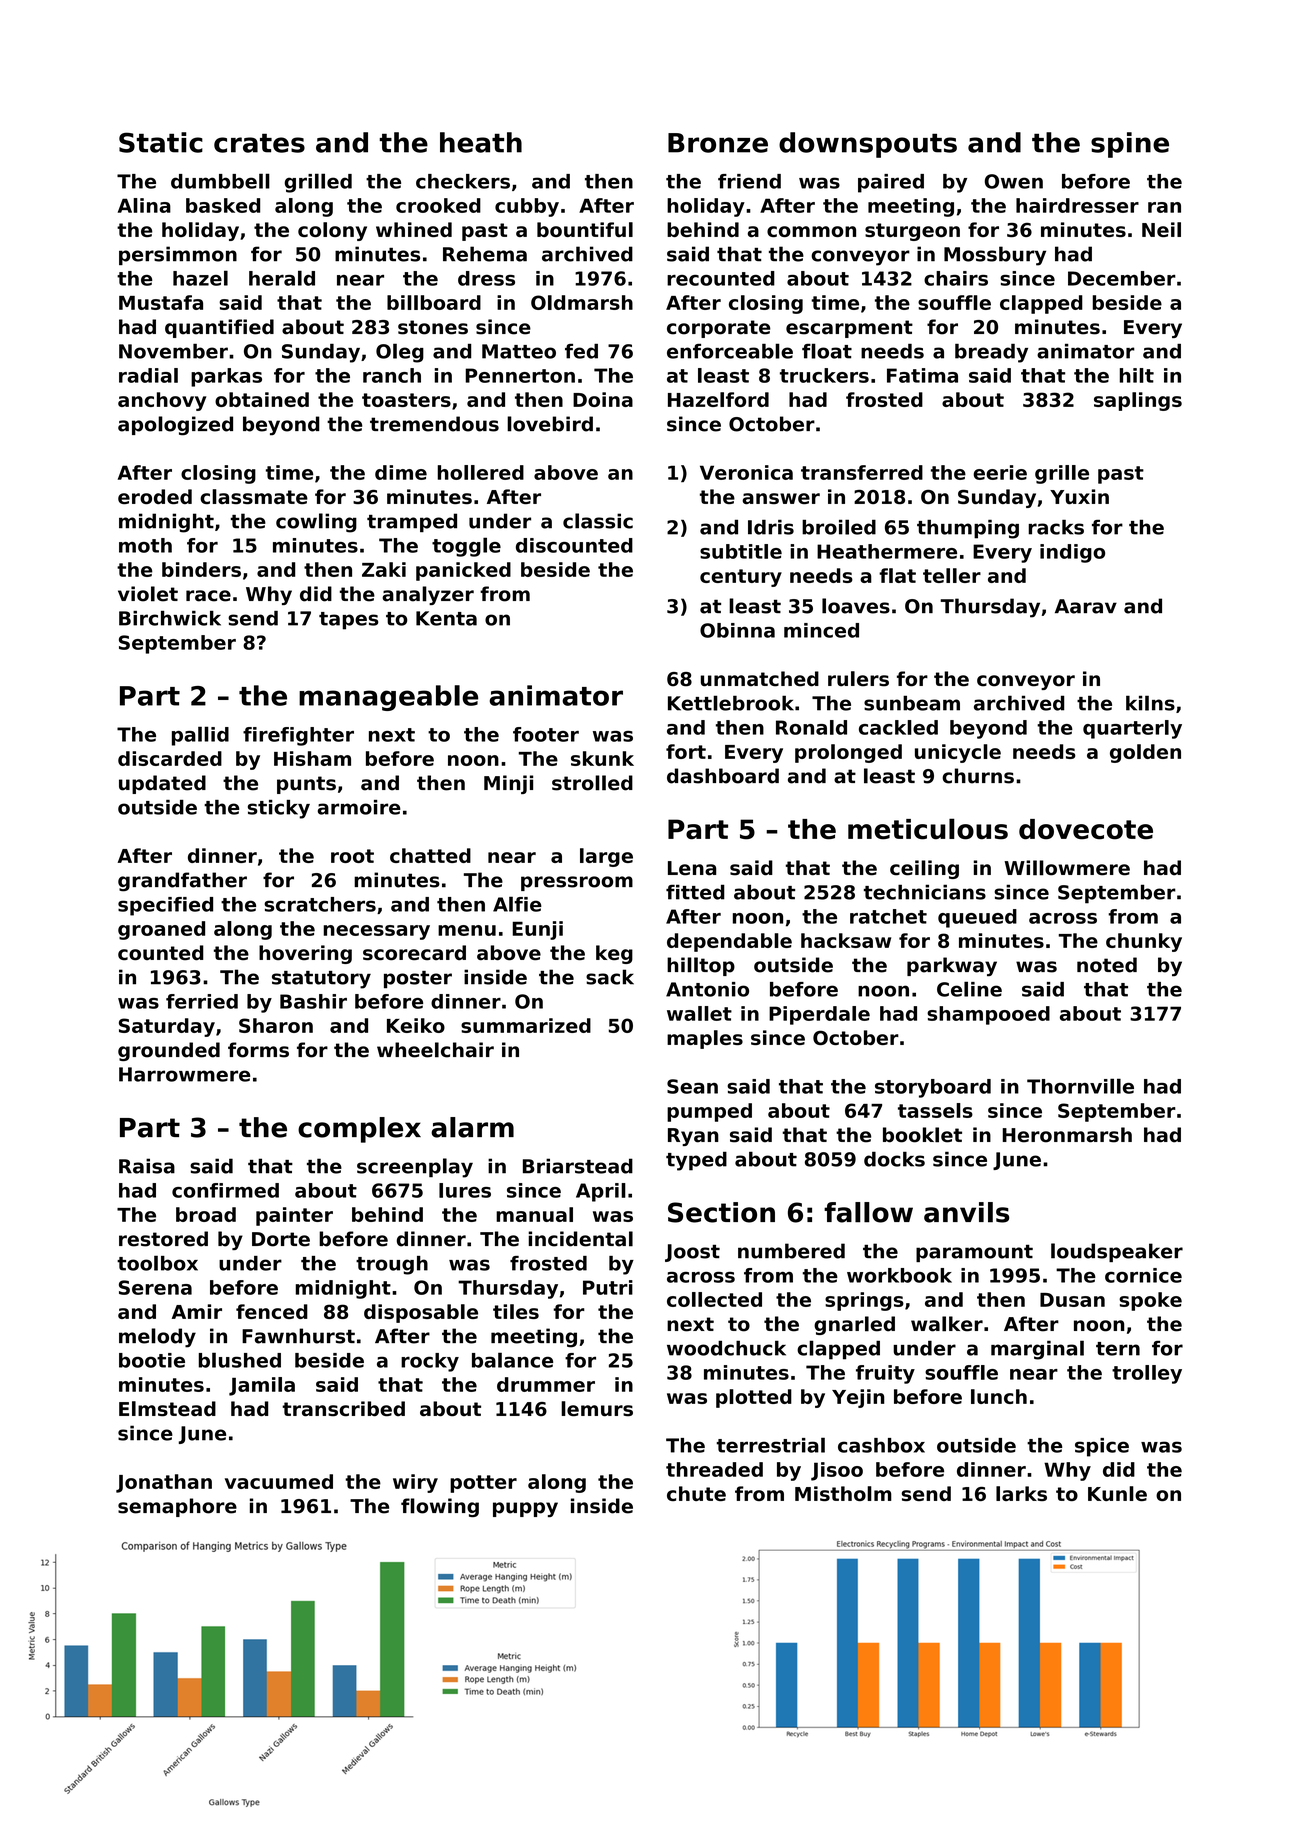 This image has width=1300, height=1839. I want to click on Yuxin, so click(1079, 496).
